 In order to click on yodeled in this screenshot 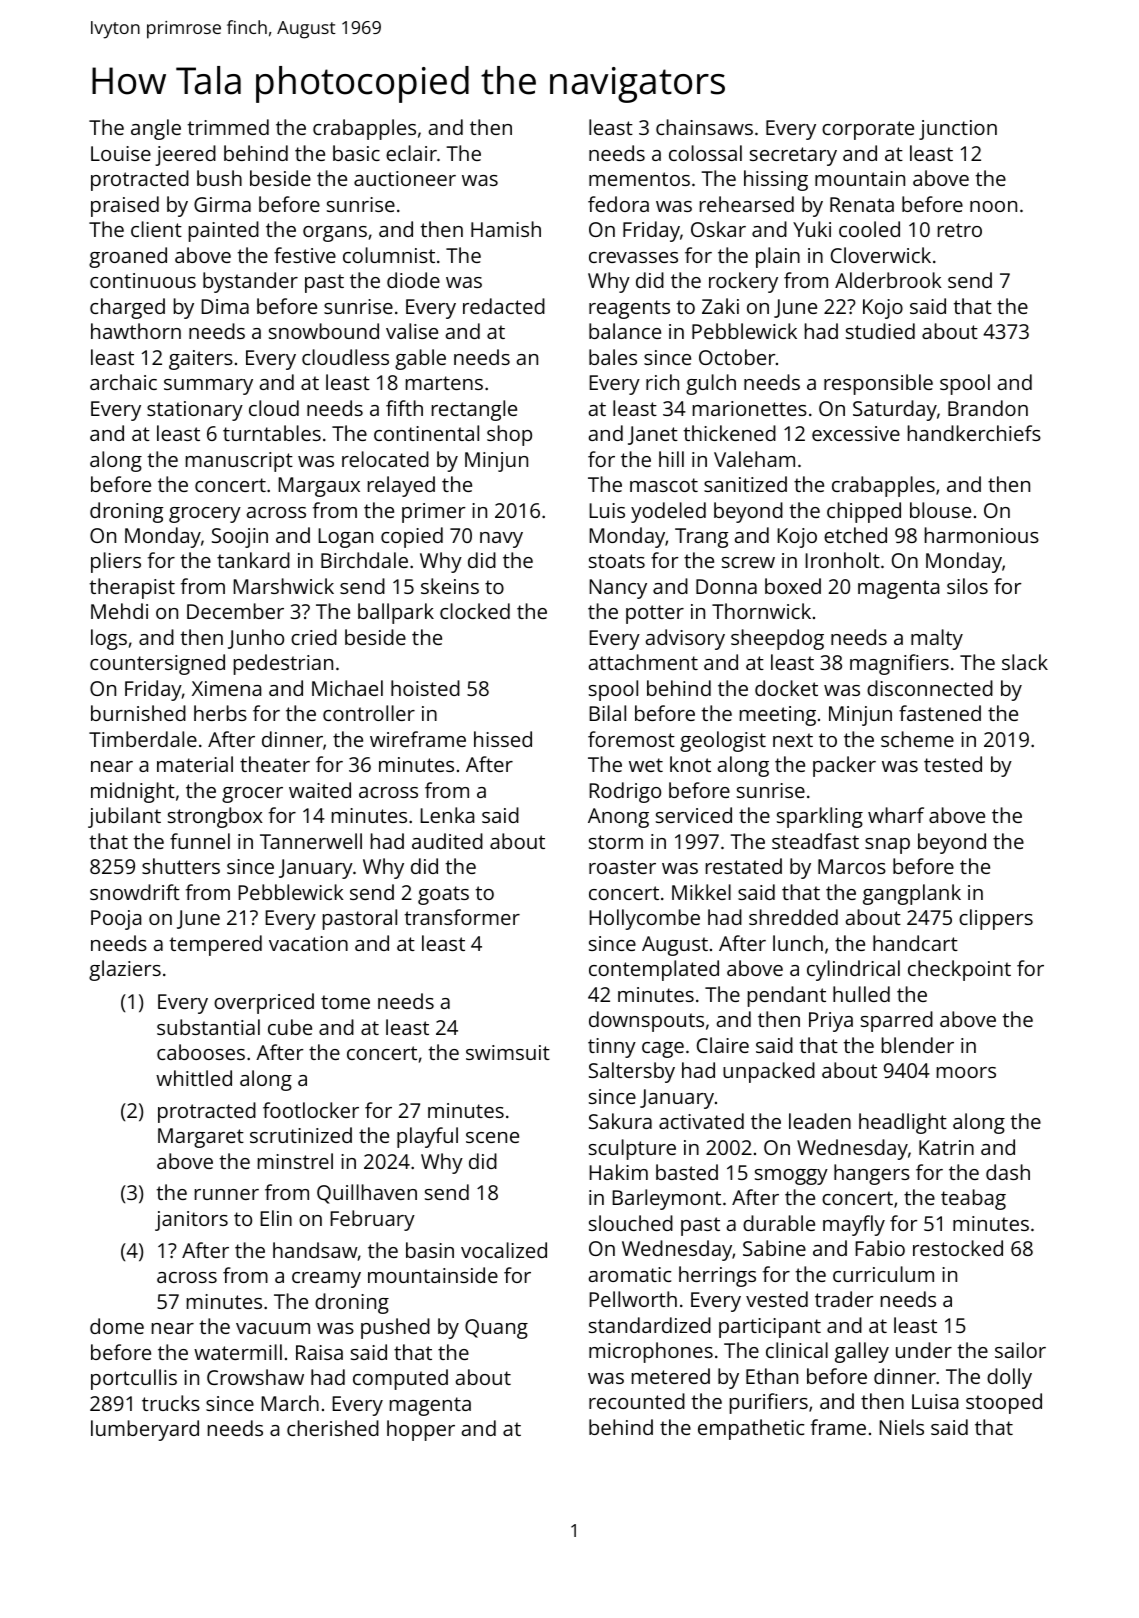, I will do `click(668, 512)`.
